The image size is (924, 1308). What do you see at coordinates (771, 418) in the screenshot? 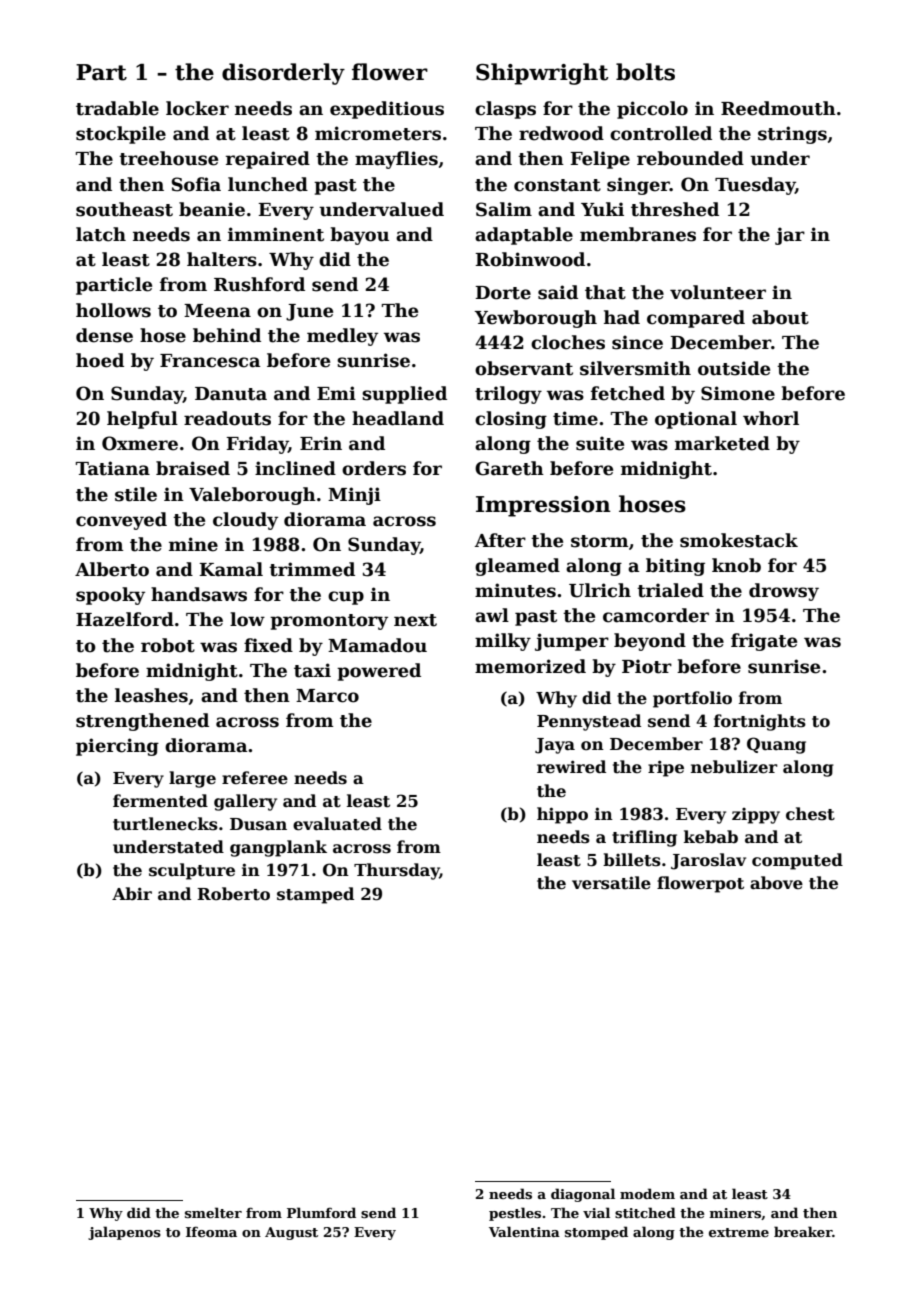
I see `whorl` at bounding box center [771, 418].
